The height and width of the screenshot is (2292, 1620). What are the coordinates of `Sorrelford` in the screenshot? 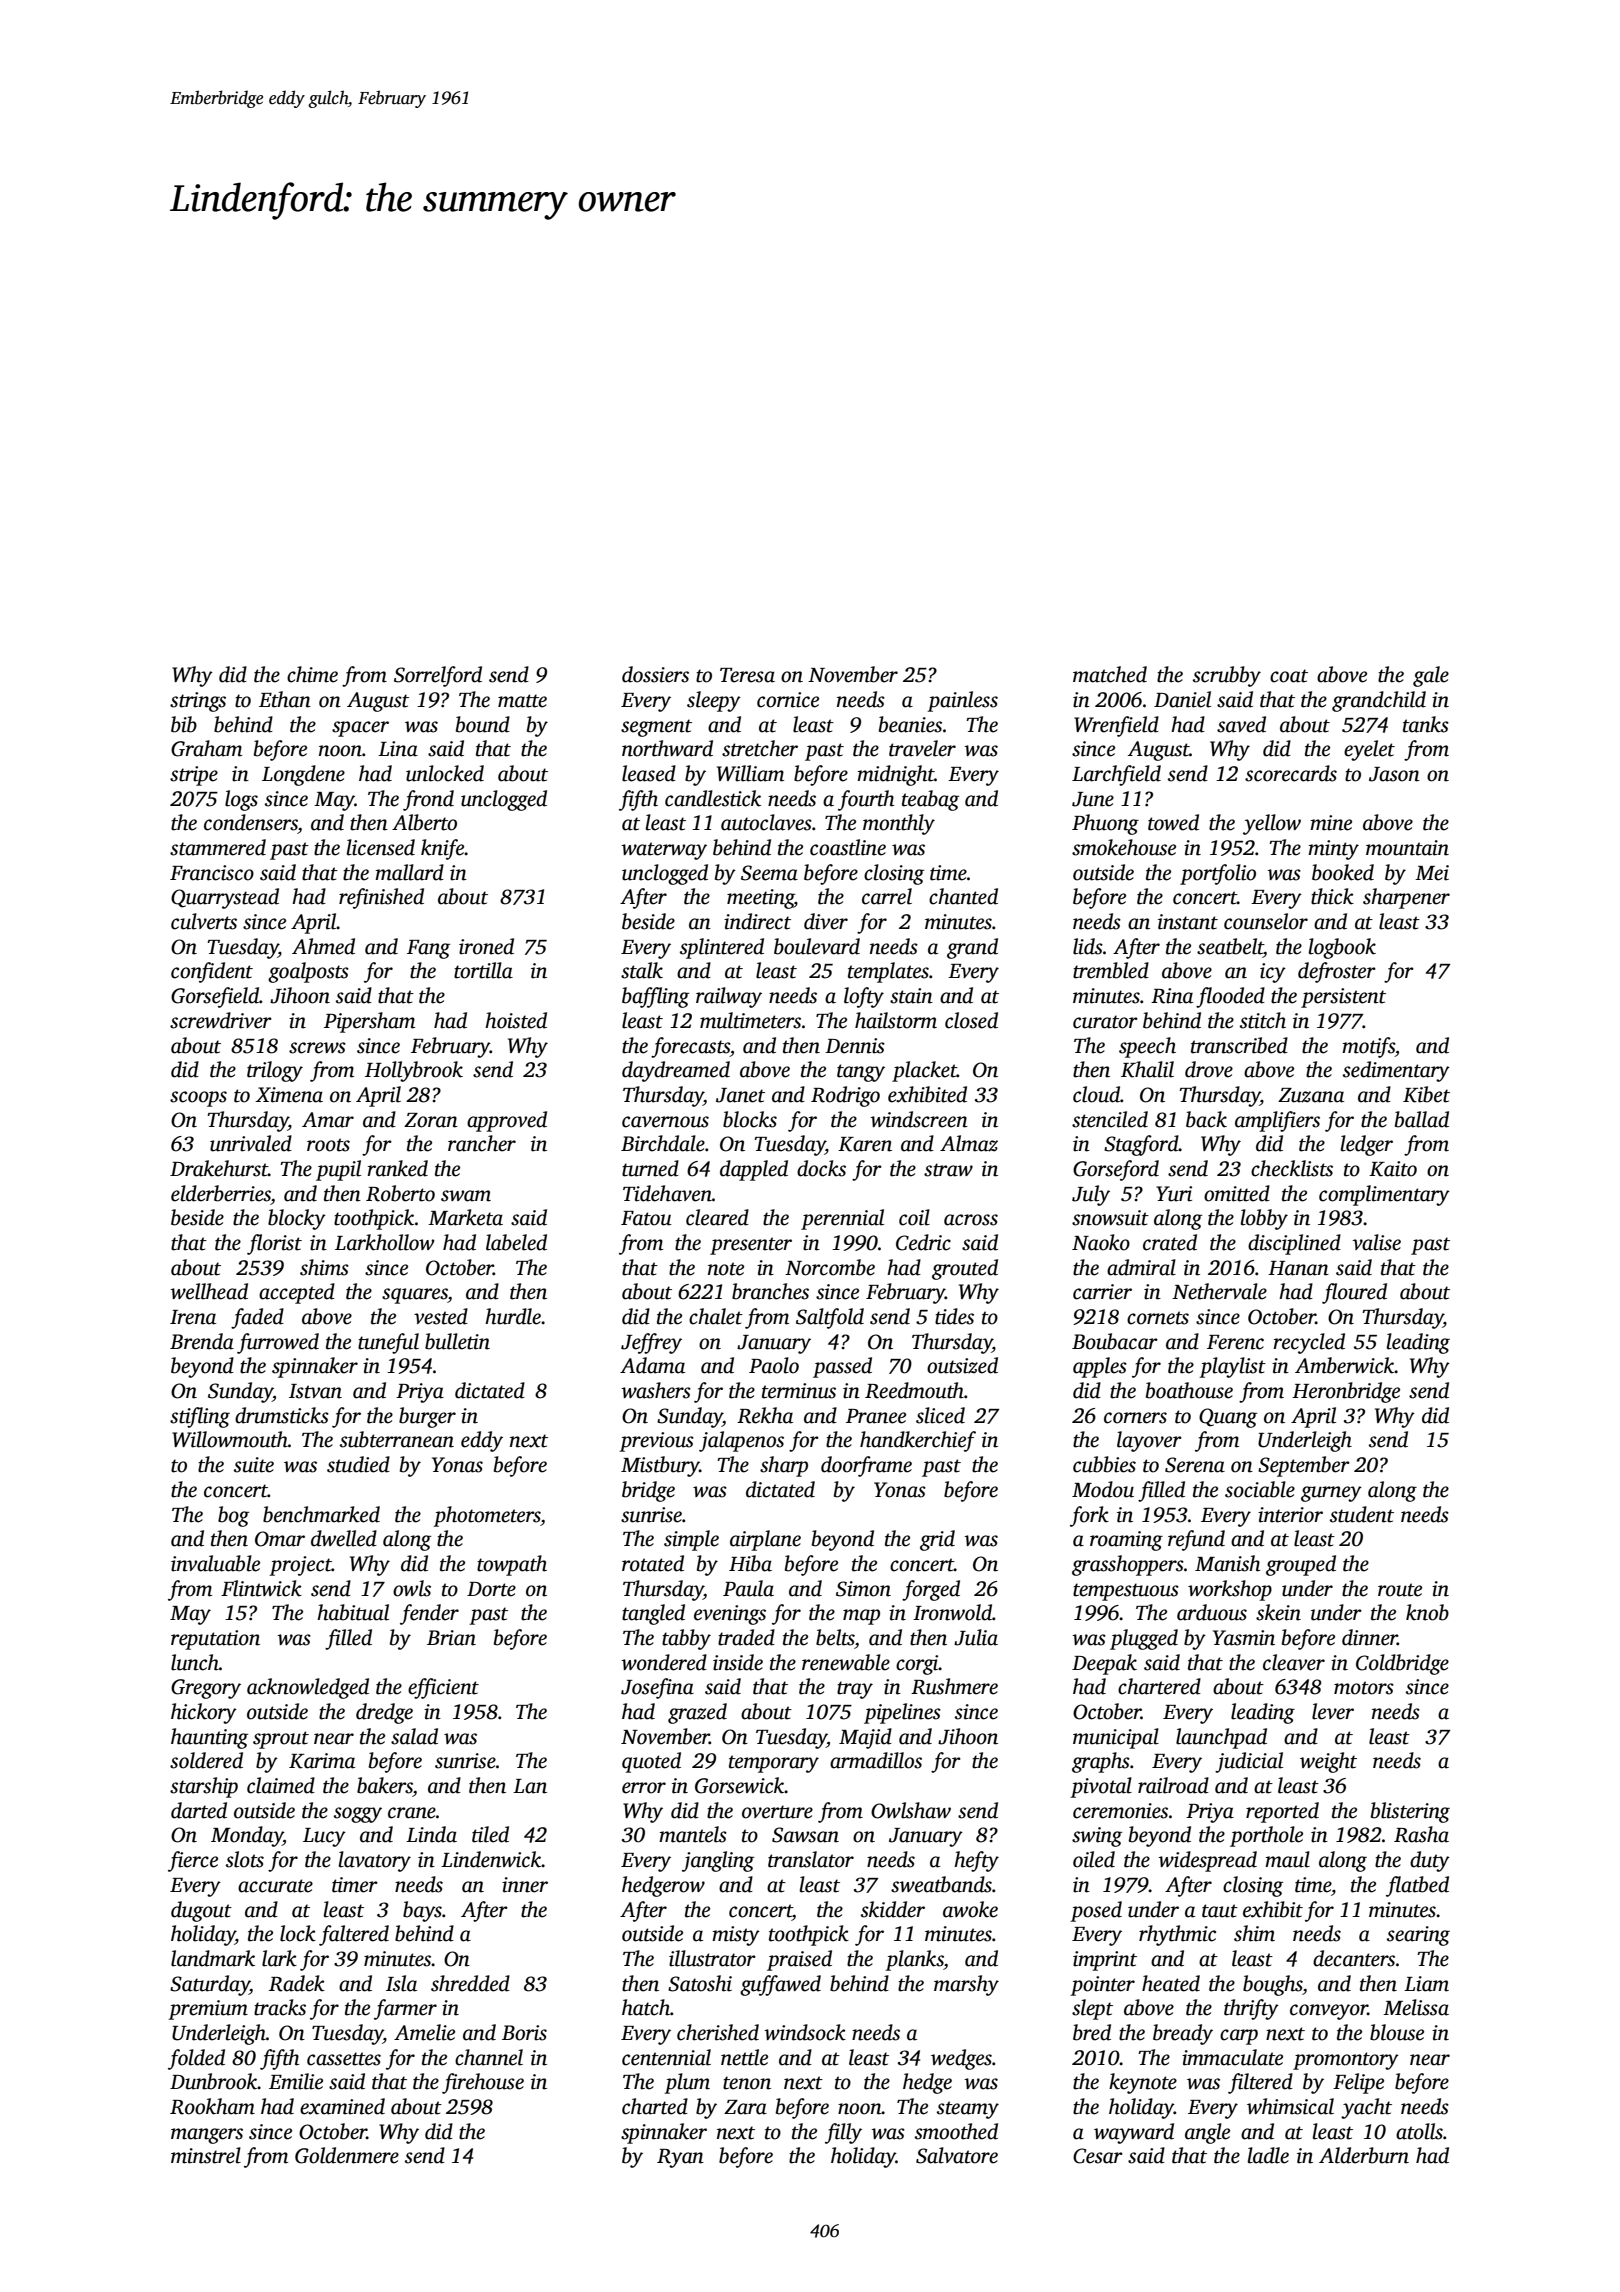 It's located at (438, 676).
